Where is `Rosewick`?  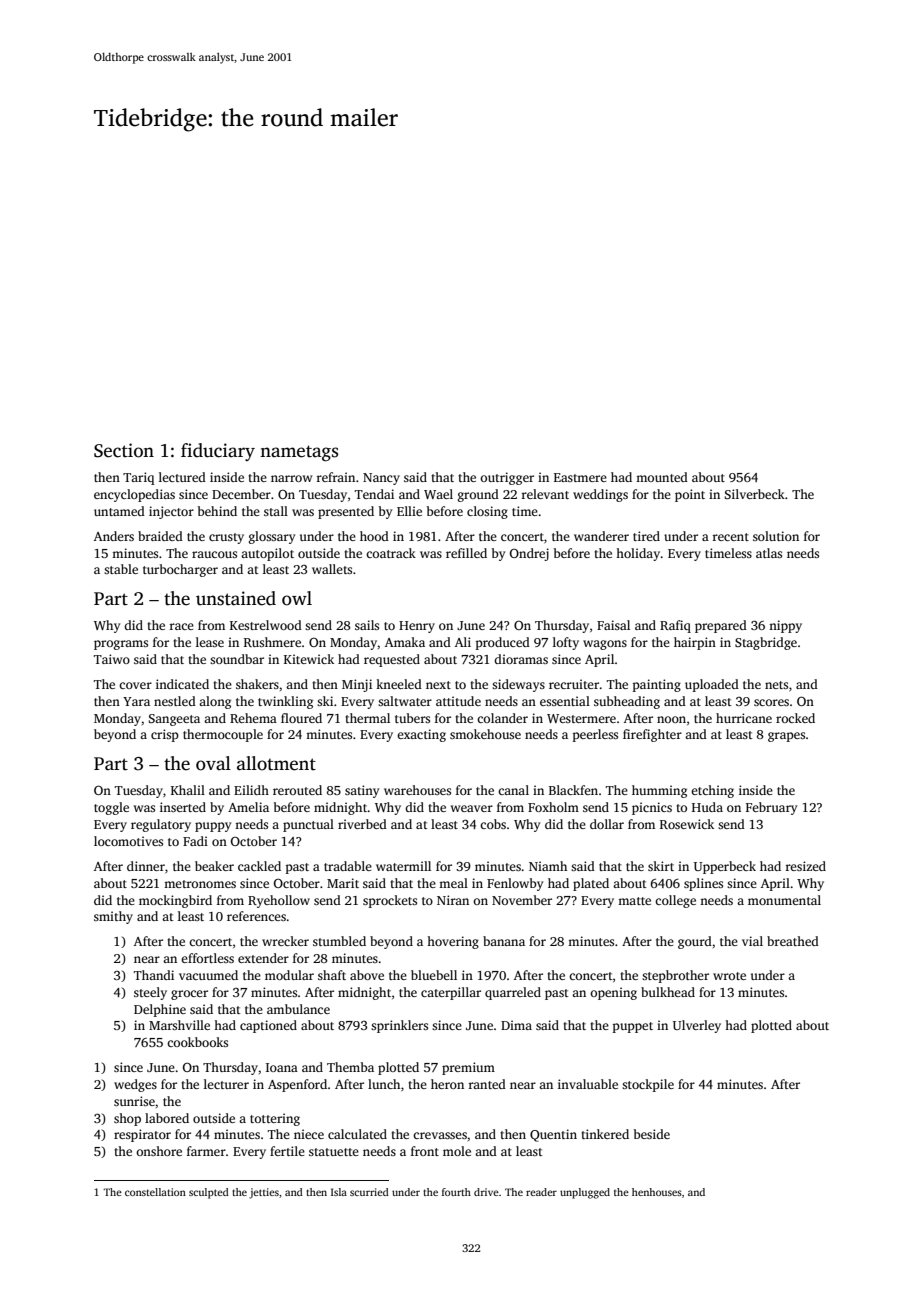
Rosewick is located at coordinates (687, 824).
